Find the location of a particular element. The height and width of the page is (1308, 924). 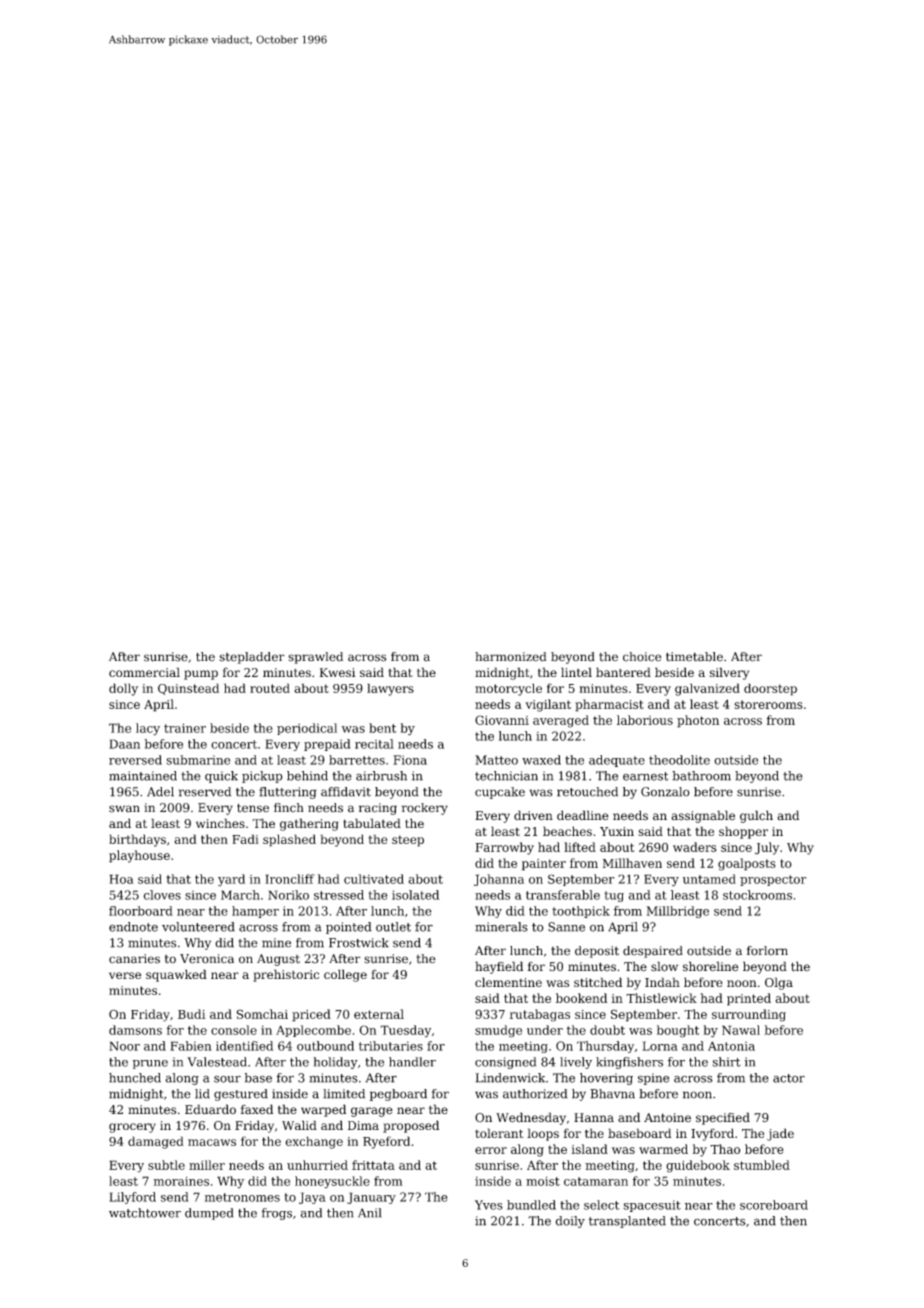

actor is located at coordinates (789, 1078).
